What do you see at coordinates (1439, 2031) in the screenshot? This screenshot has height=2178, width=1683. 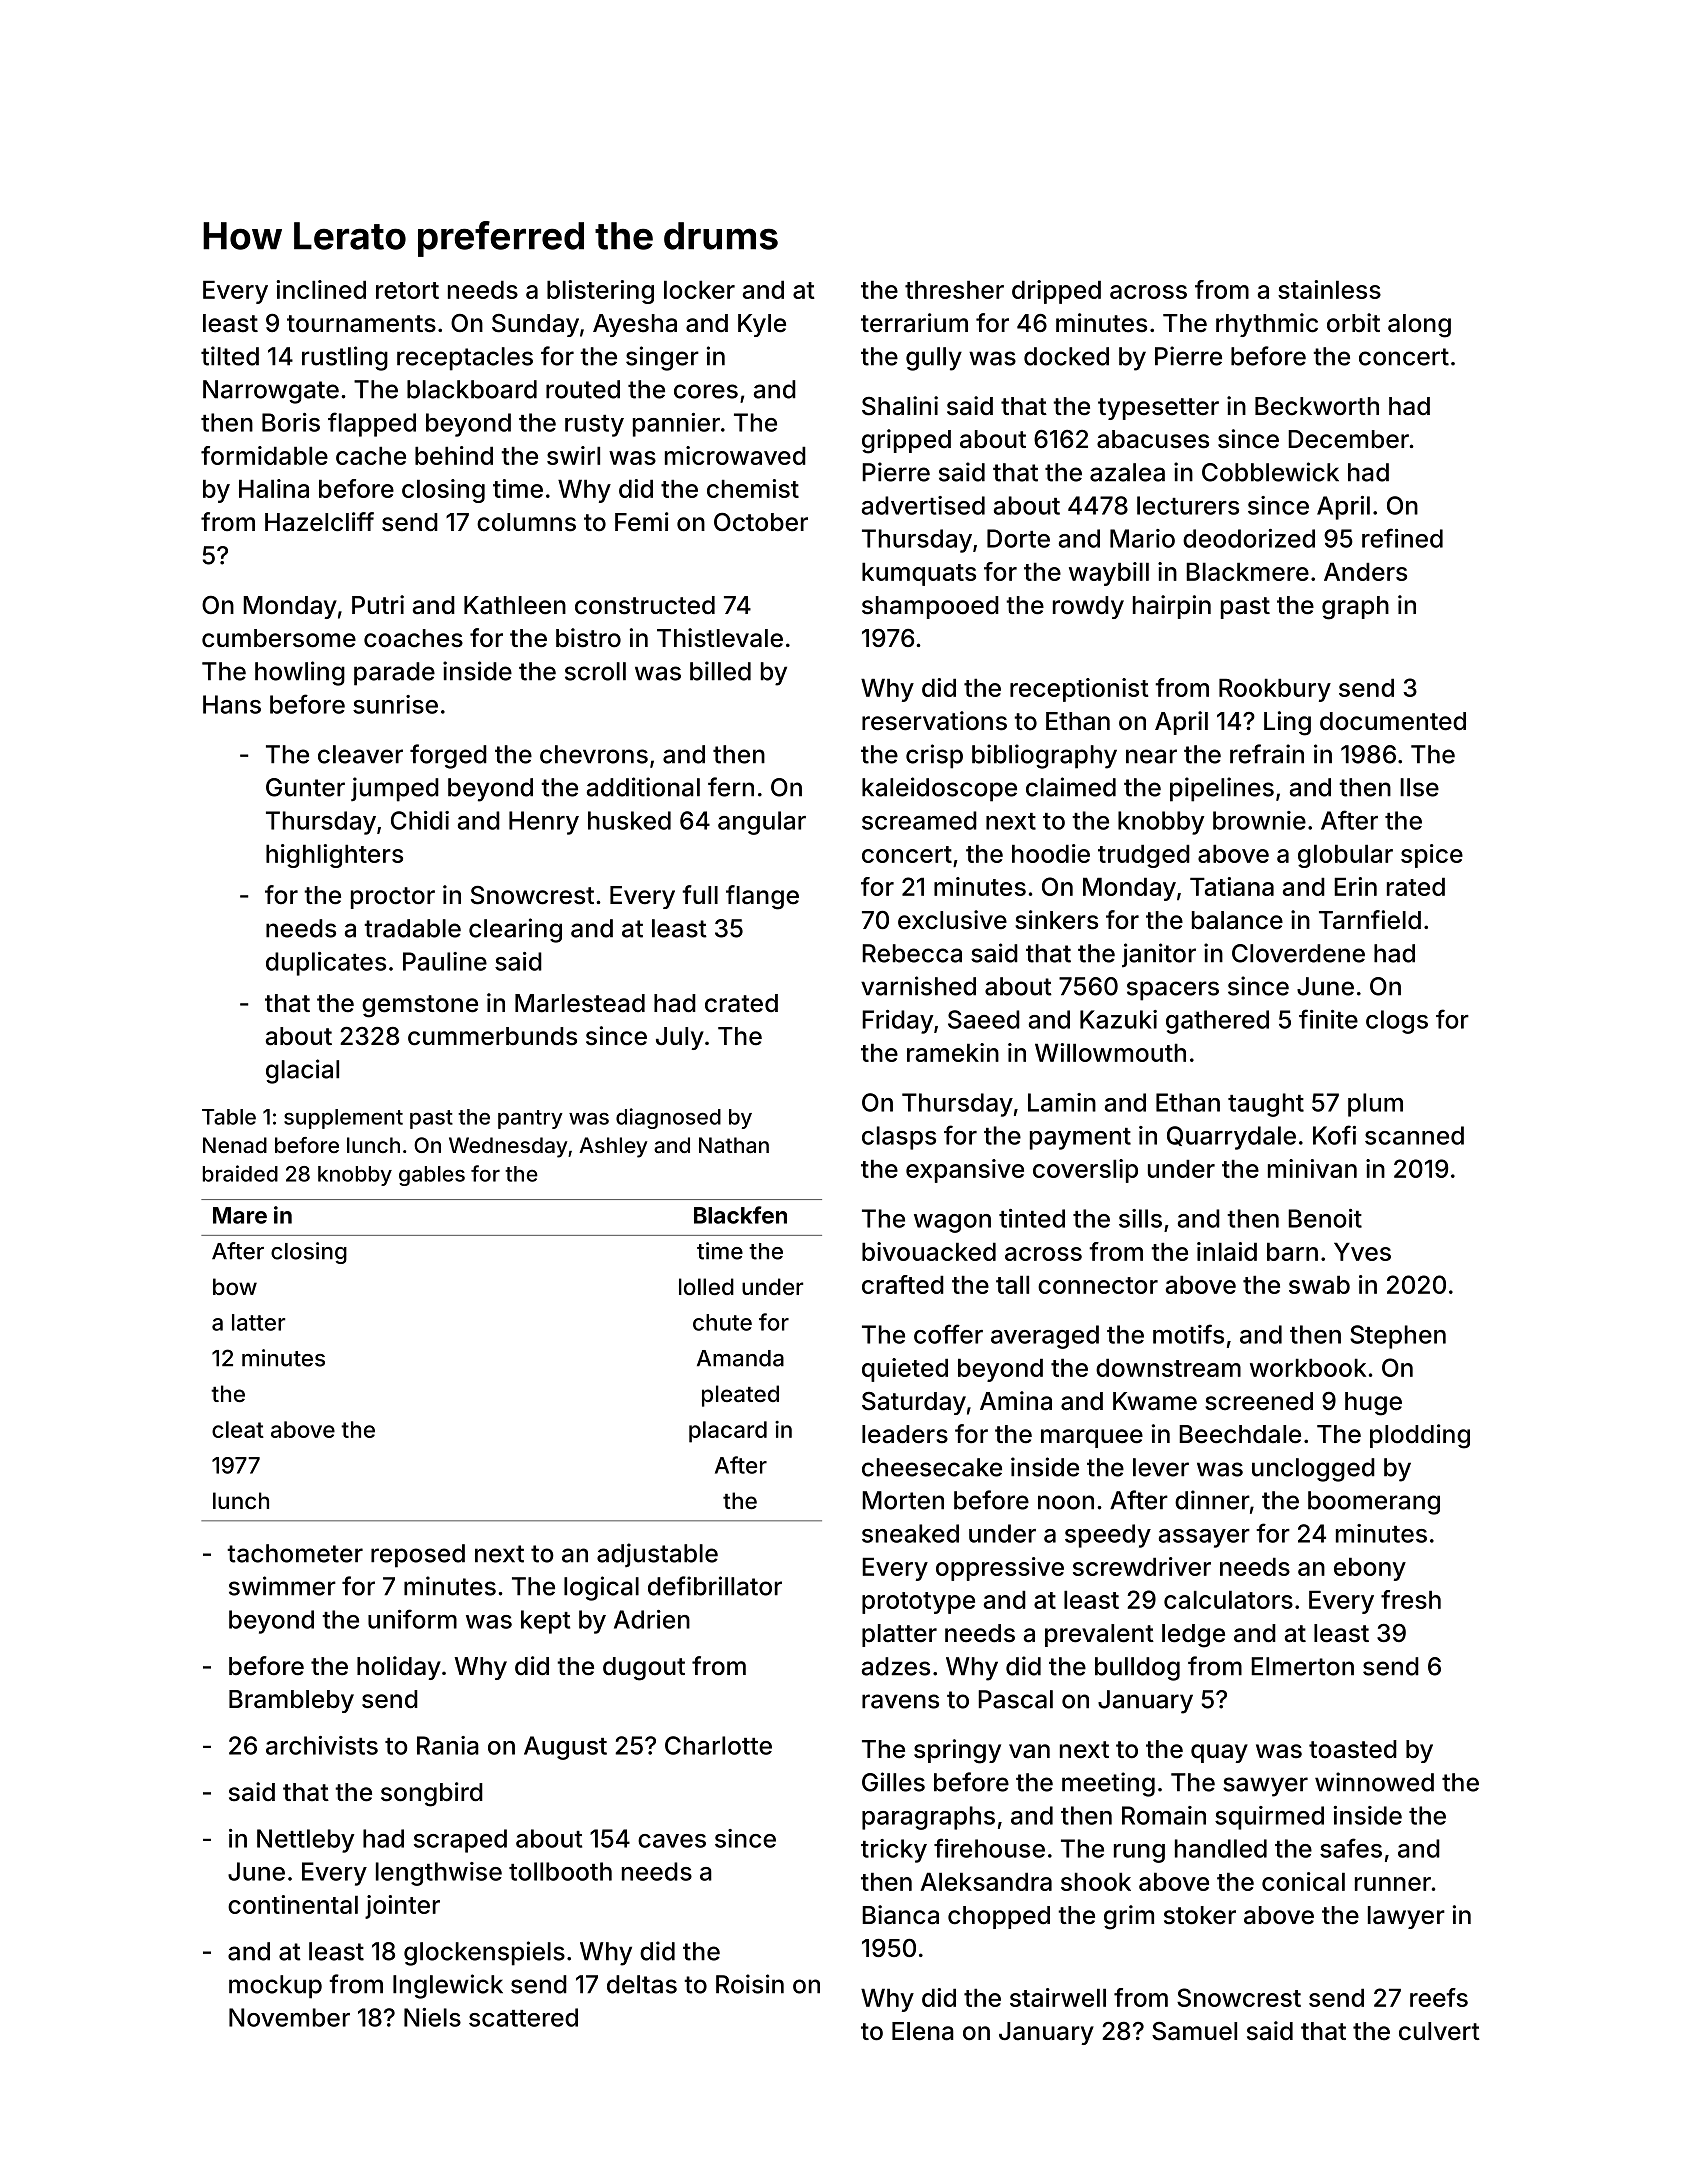 I see `culvert` at bounding box center [1439, 2031].
